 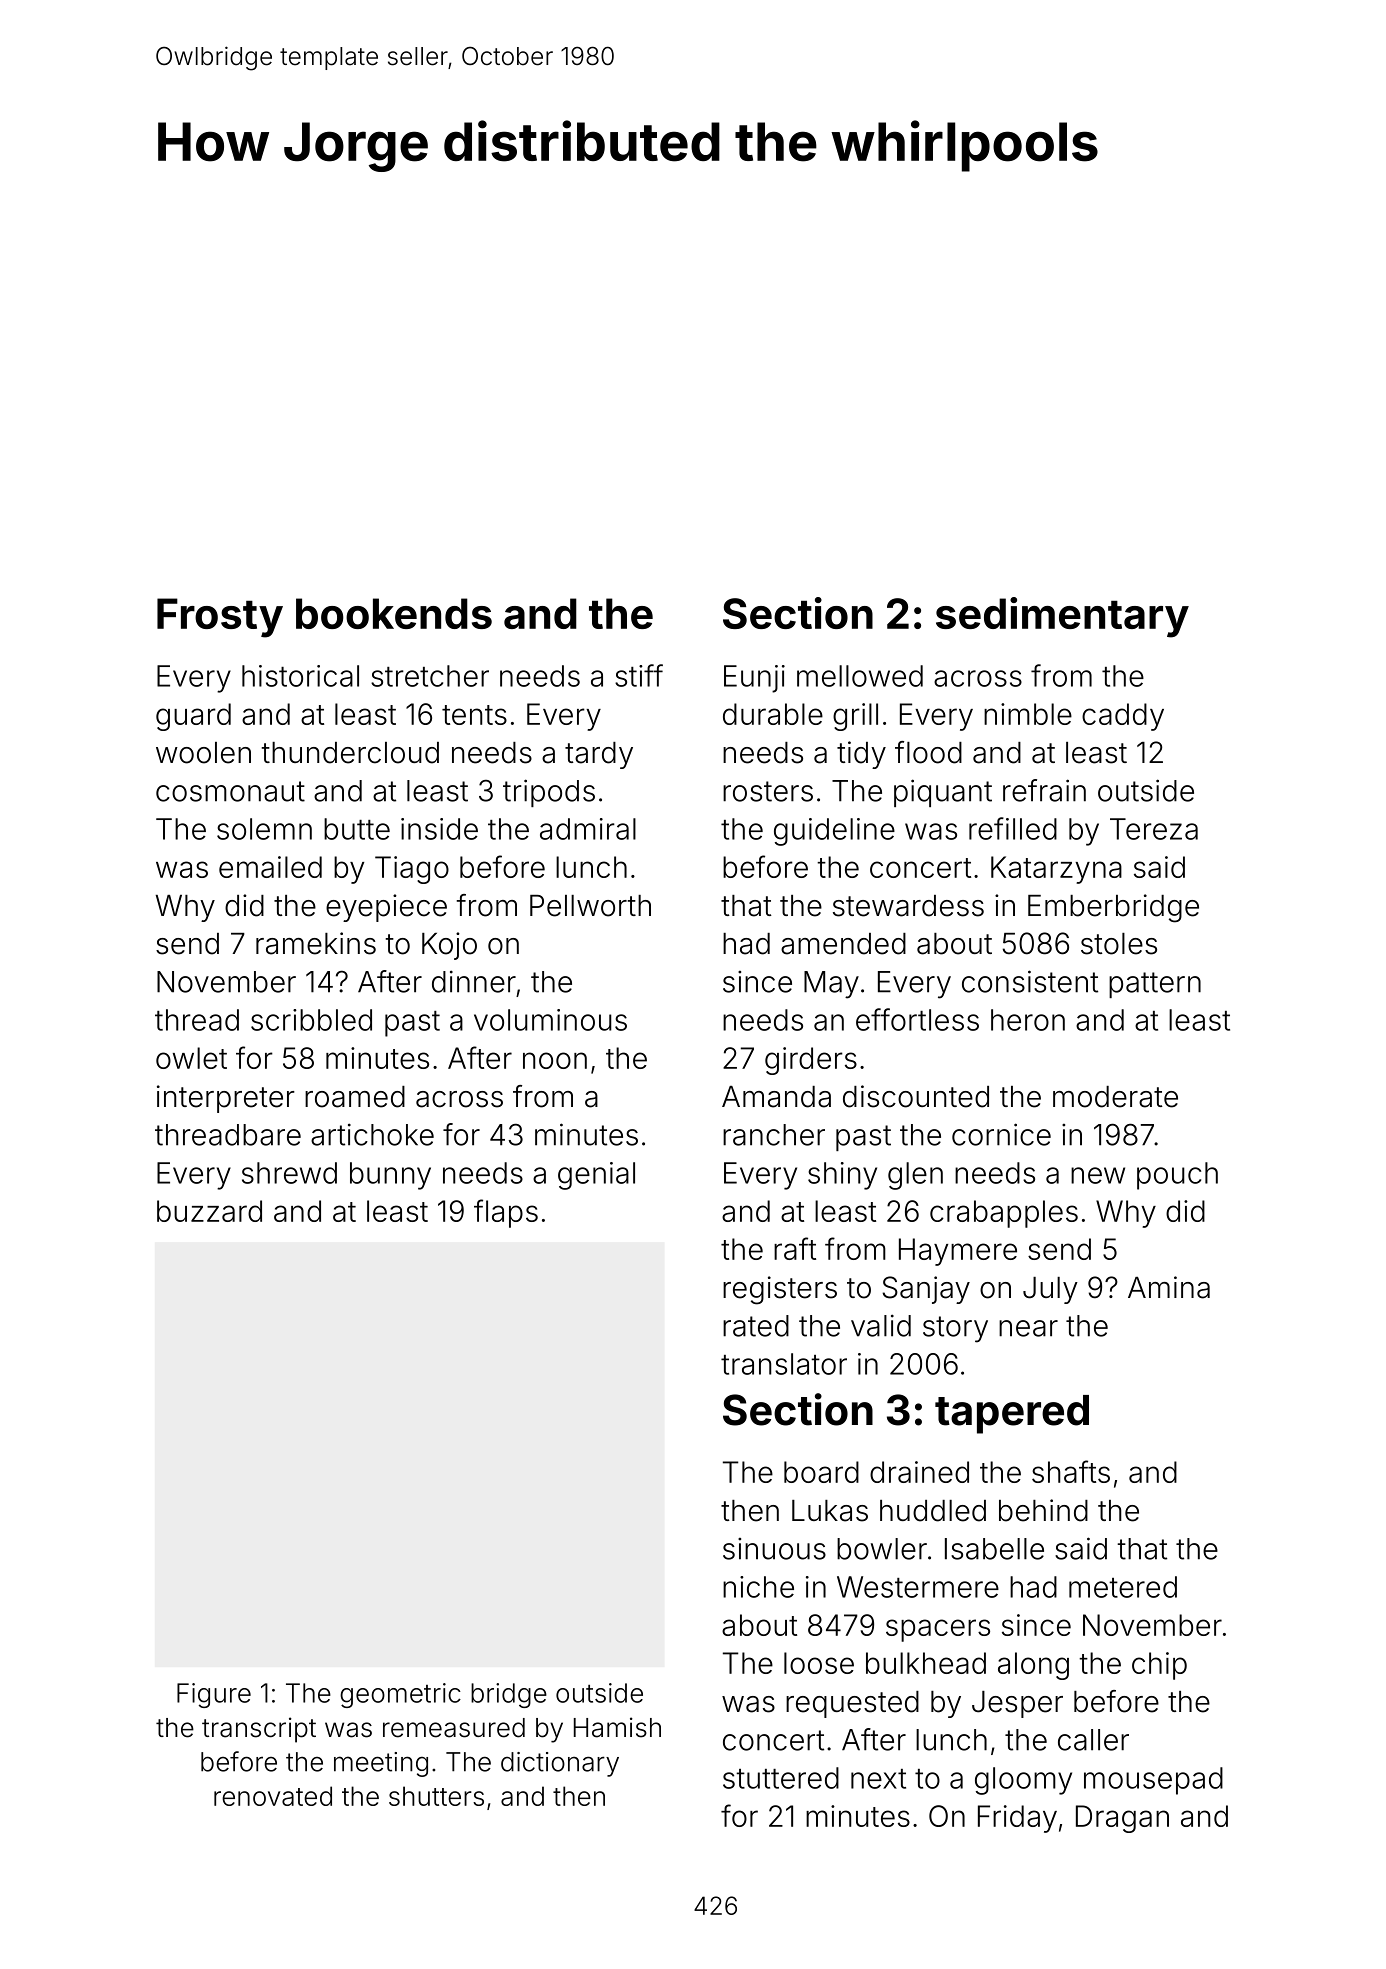 What do you see at coordinates (436, 1796) in the page?
I see `shutters` at bounding box center [436, 1796].
